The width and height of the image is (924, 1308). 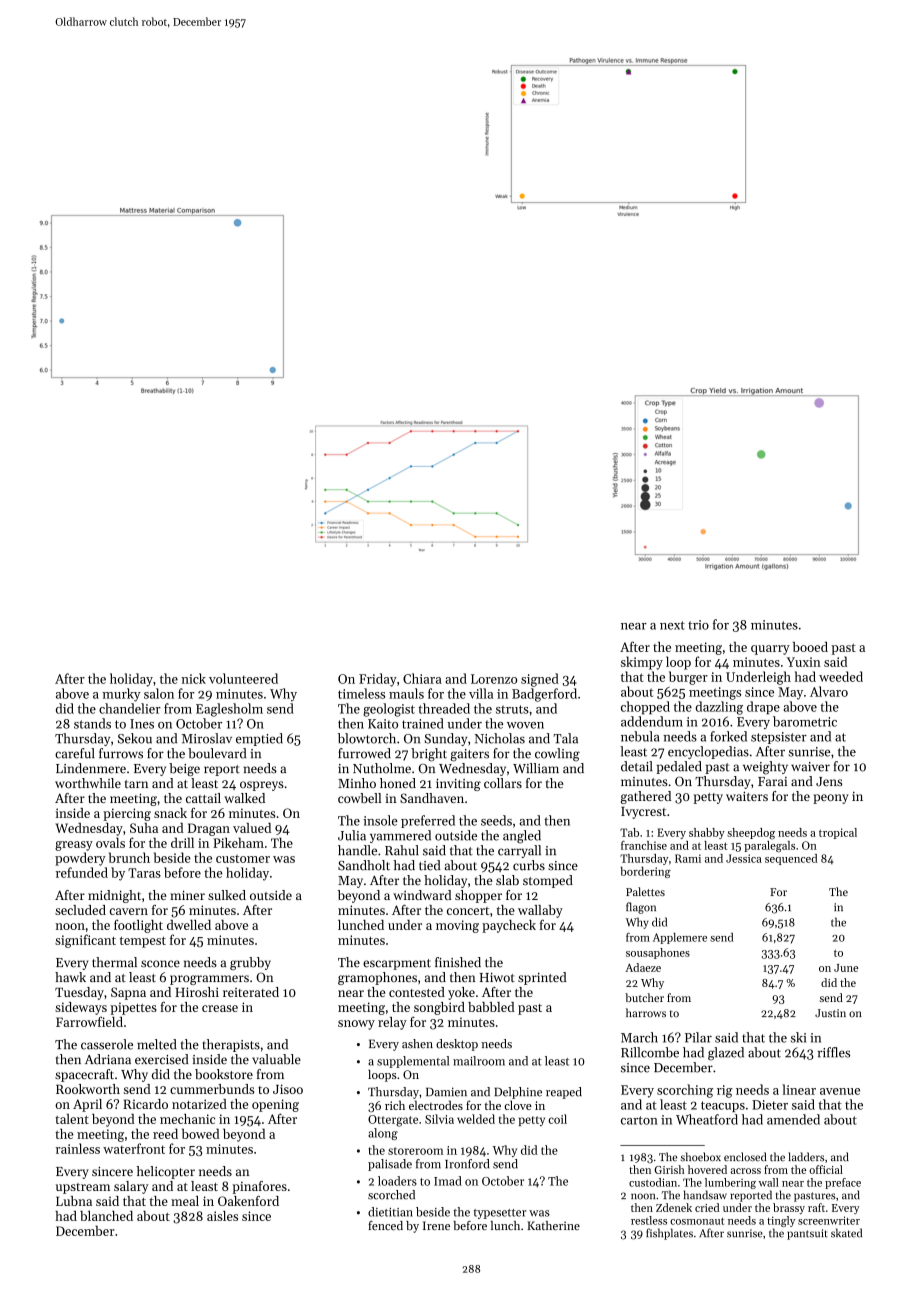 What do you see at coordinates (745, 1171) in the image?
I see `across` at bounding box center [745, 1171].
